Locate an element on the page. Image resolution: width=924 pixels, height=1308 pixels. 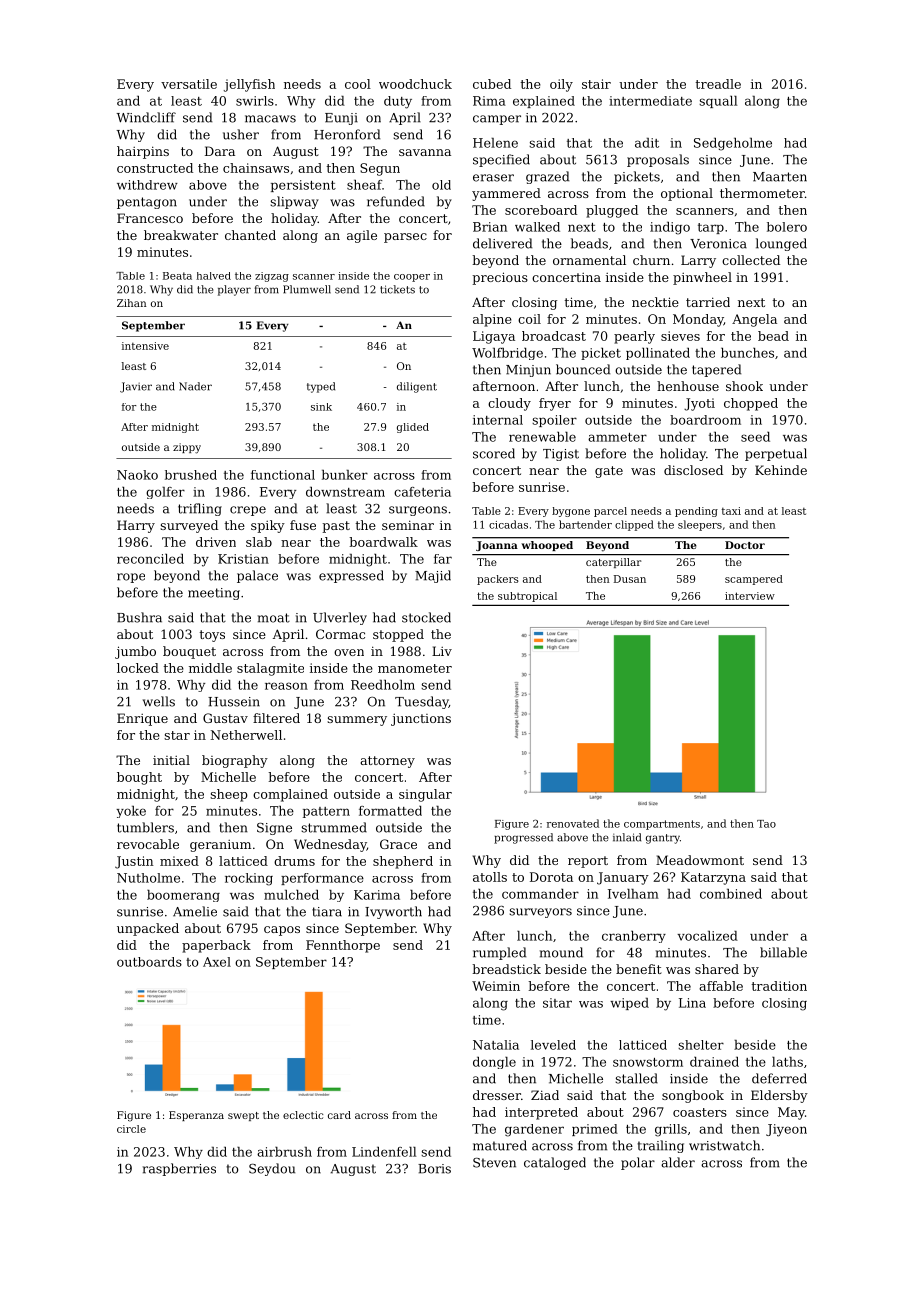
woodchuck is located at coordinates (415, 84).
